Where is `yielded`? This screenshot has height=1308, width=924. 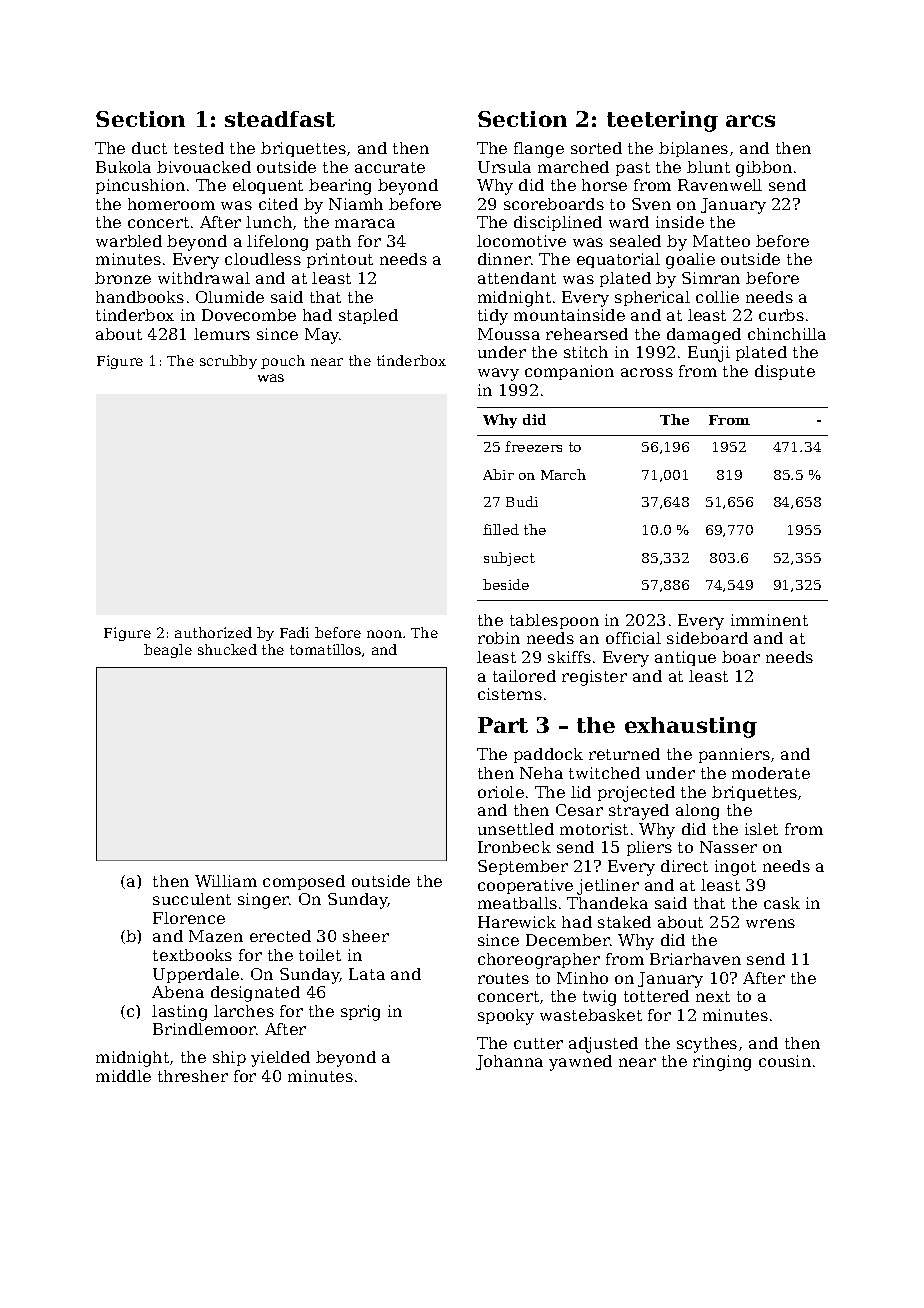 yielded is located at coordinates (280, 1059).
